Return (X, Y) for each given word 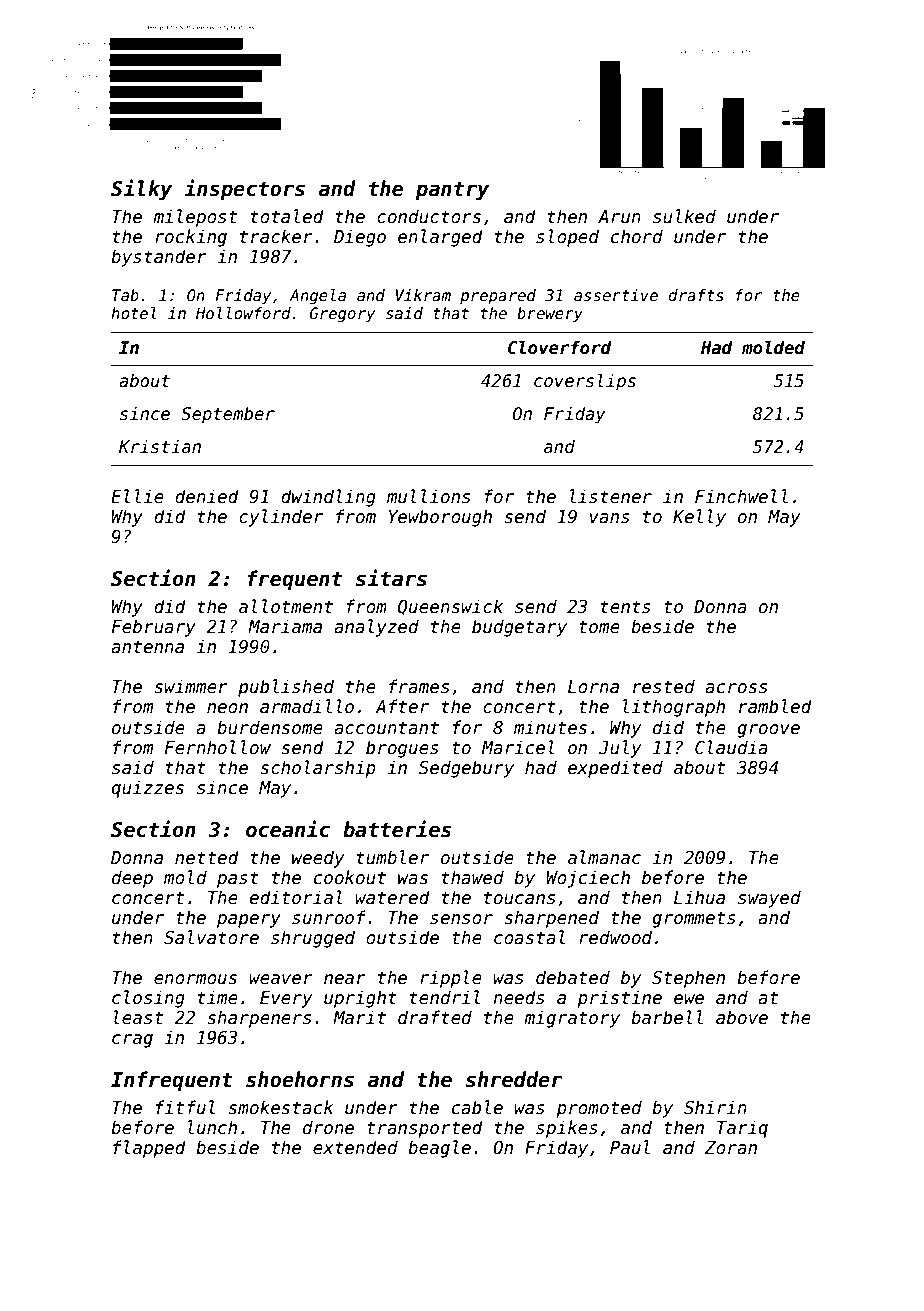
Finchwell (741, 496)
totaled (287, 216)
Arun (619, 217)
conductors (429, 216)
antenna (147, 647)
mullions (428, 496)
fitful (185, 1107)
